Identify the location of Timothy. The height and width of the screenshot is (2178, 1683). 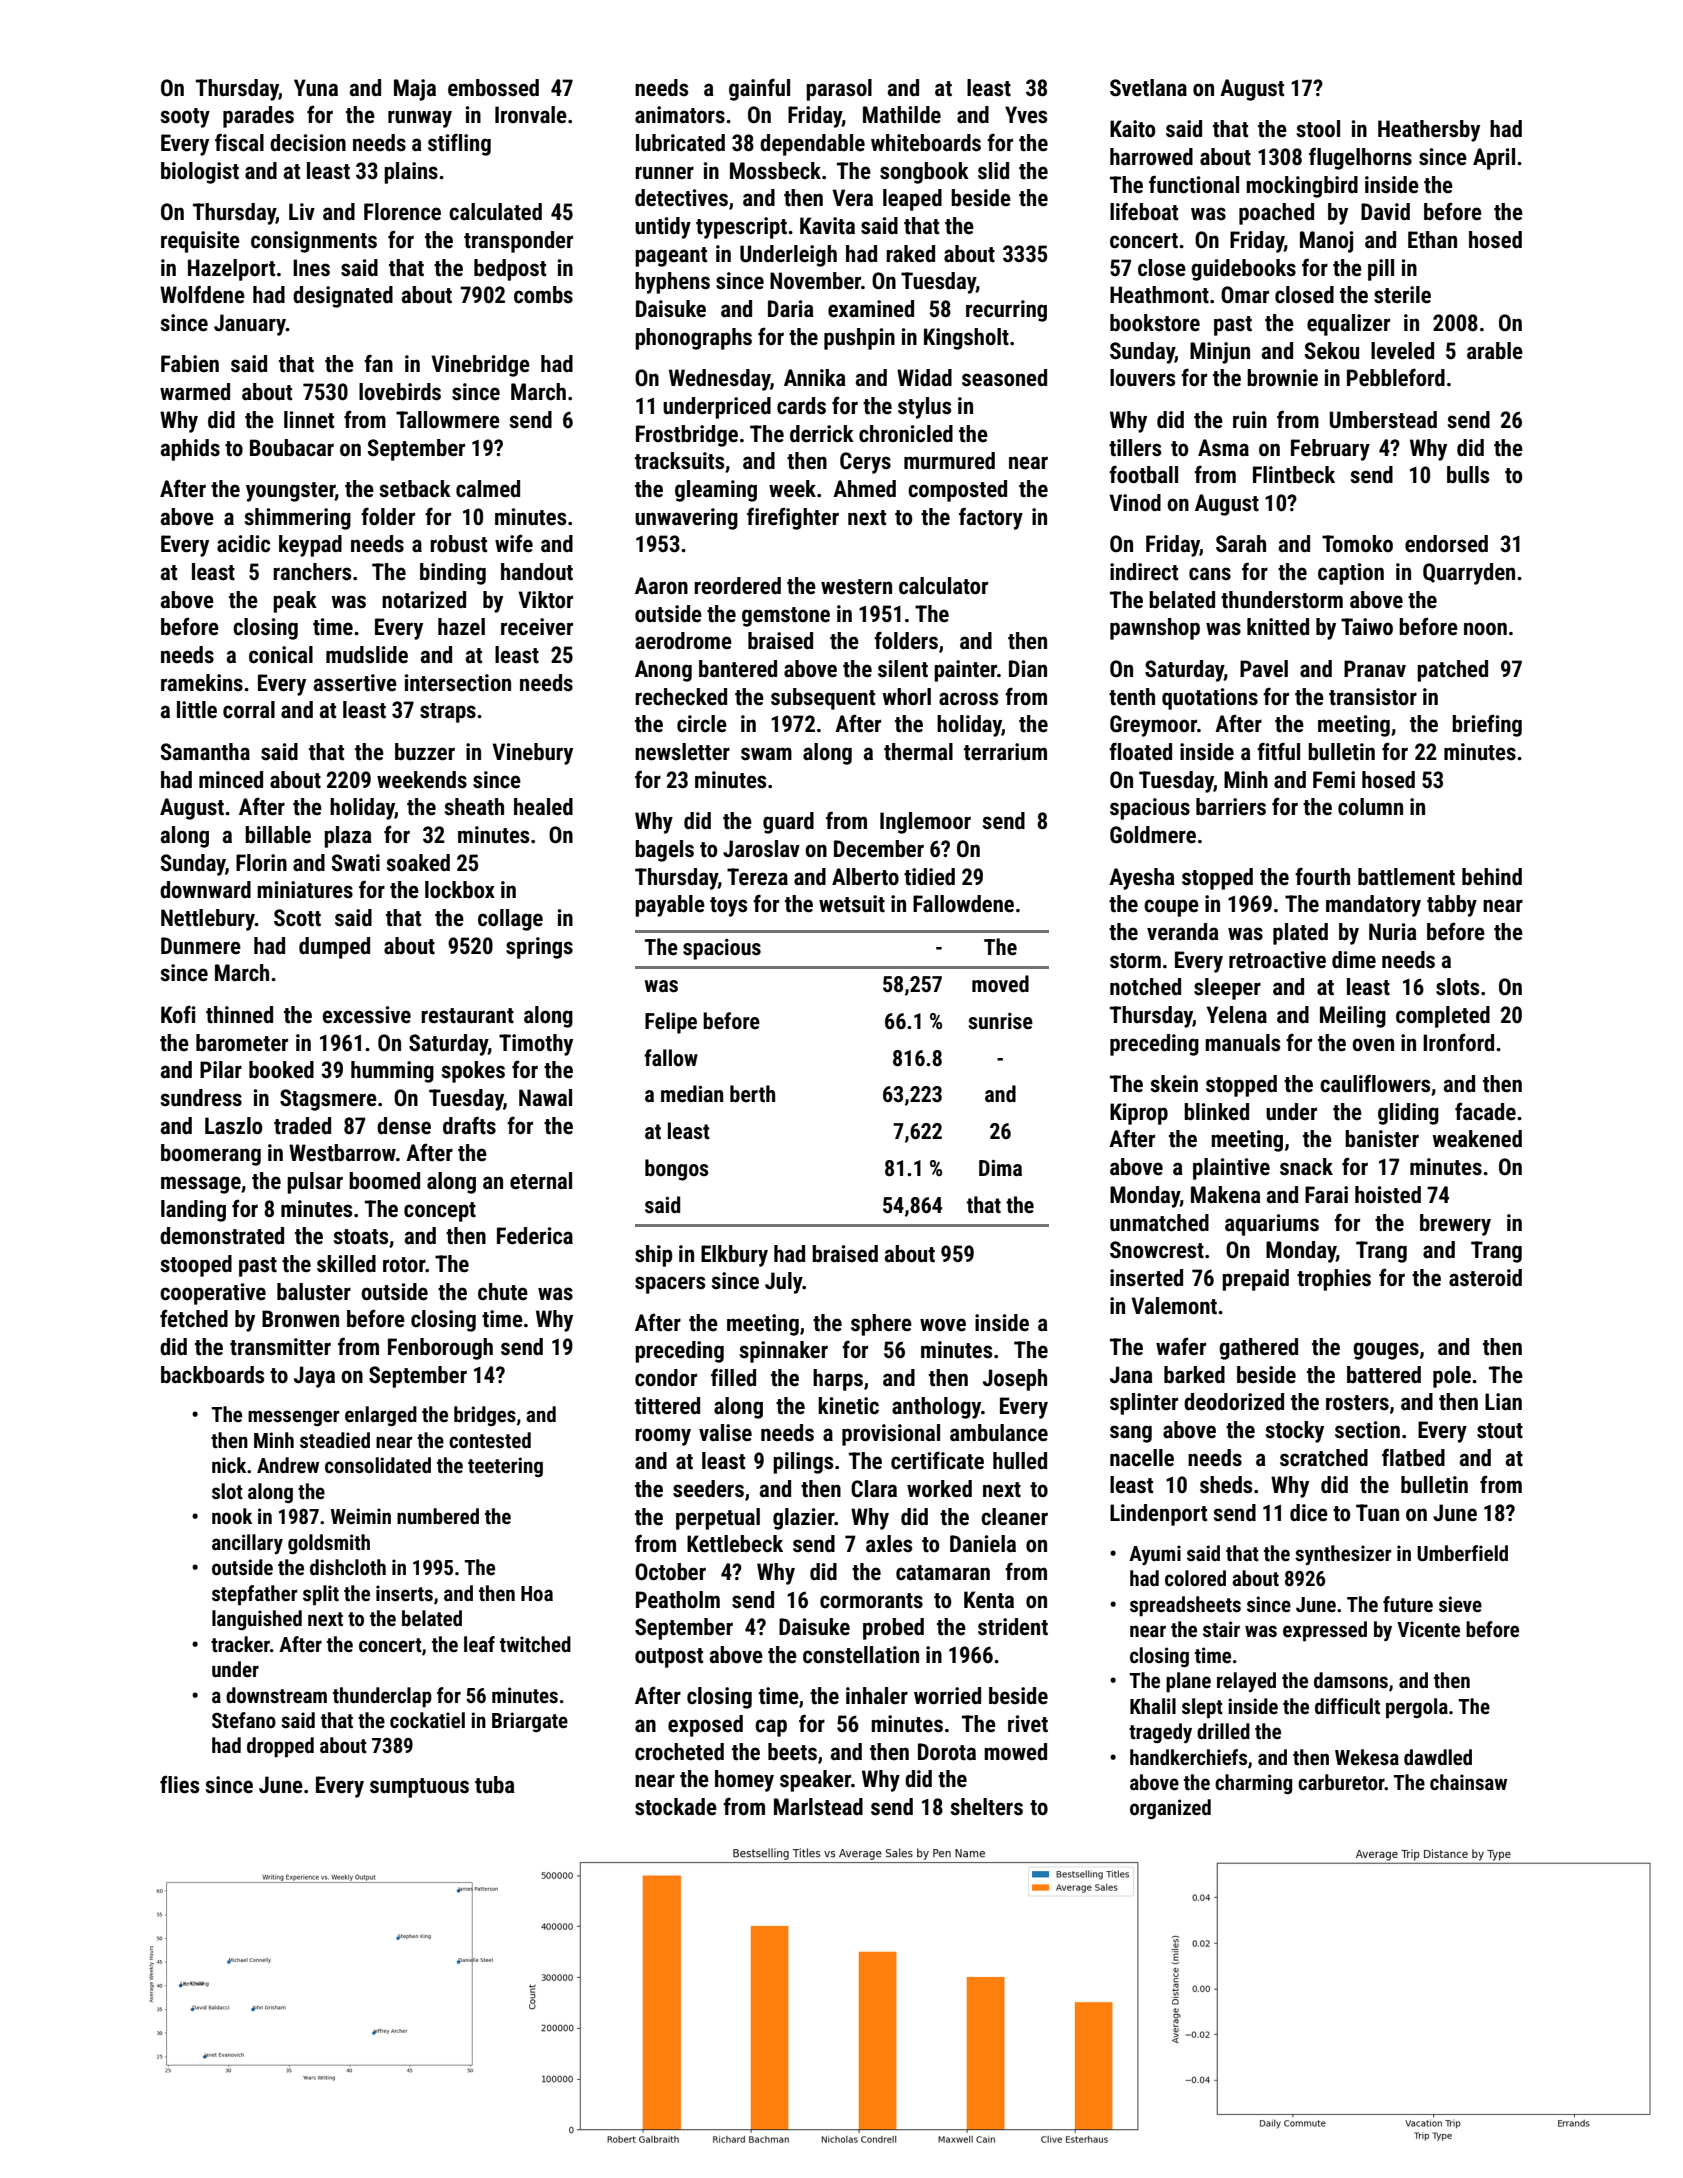
(536, 1045).
